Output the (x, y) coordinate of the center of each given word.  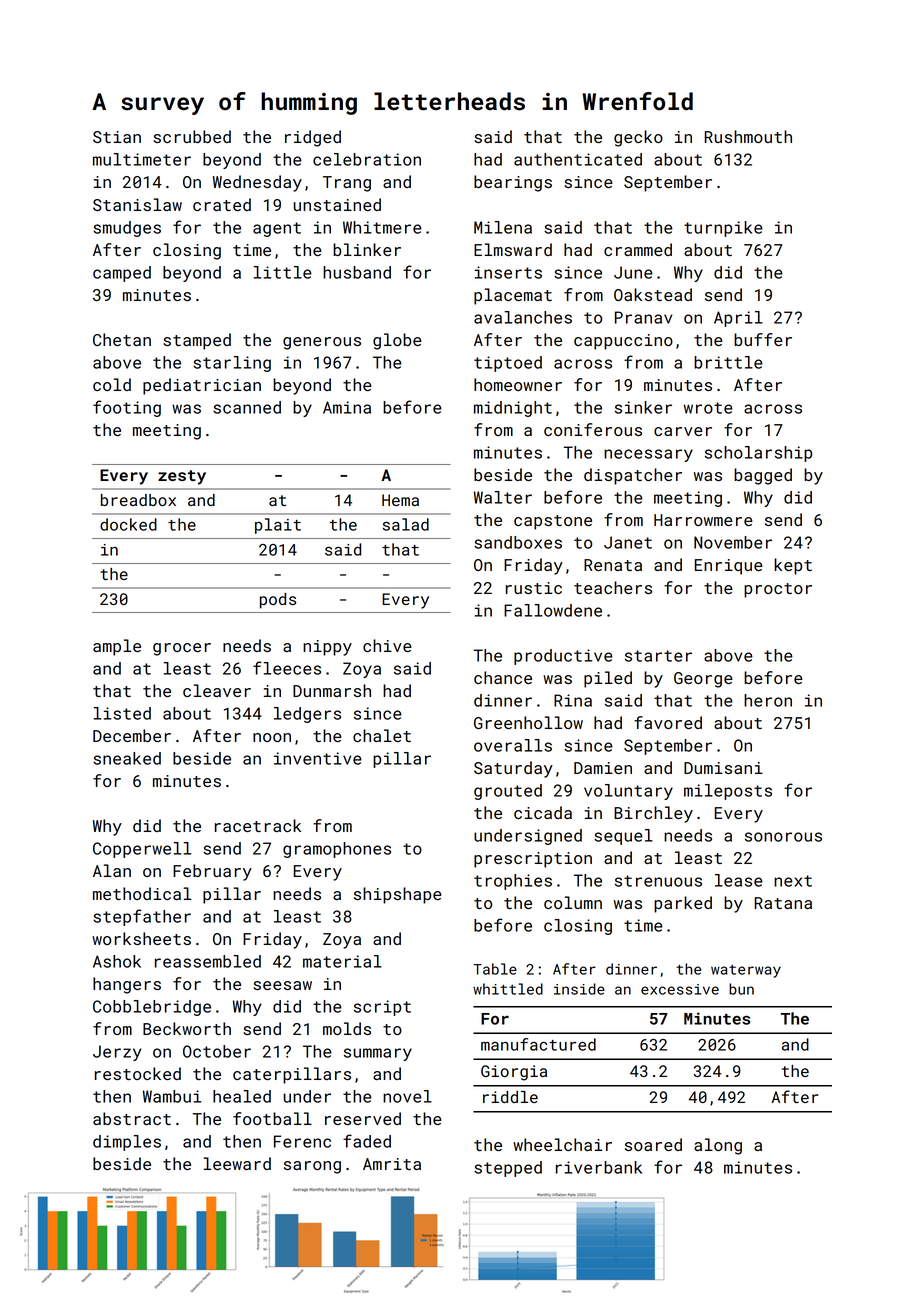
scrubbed (192, 136)
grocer (182, 649)
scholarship (758, 454)
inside (579, 989)
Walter (503, 497)
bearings (513, 183)
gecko (638, 138)
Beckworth (187, 1028)
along (718, 1146)
